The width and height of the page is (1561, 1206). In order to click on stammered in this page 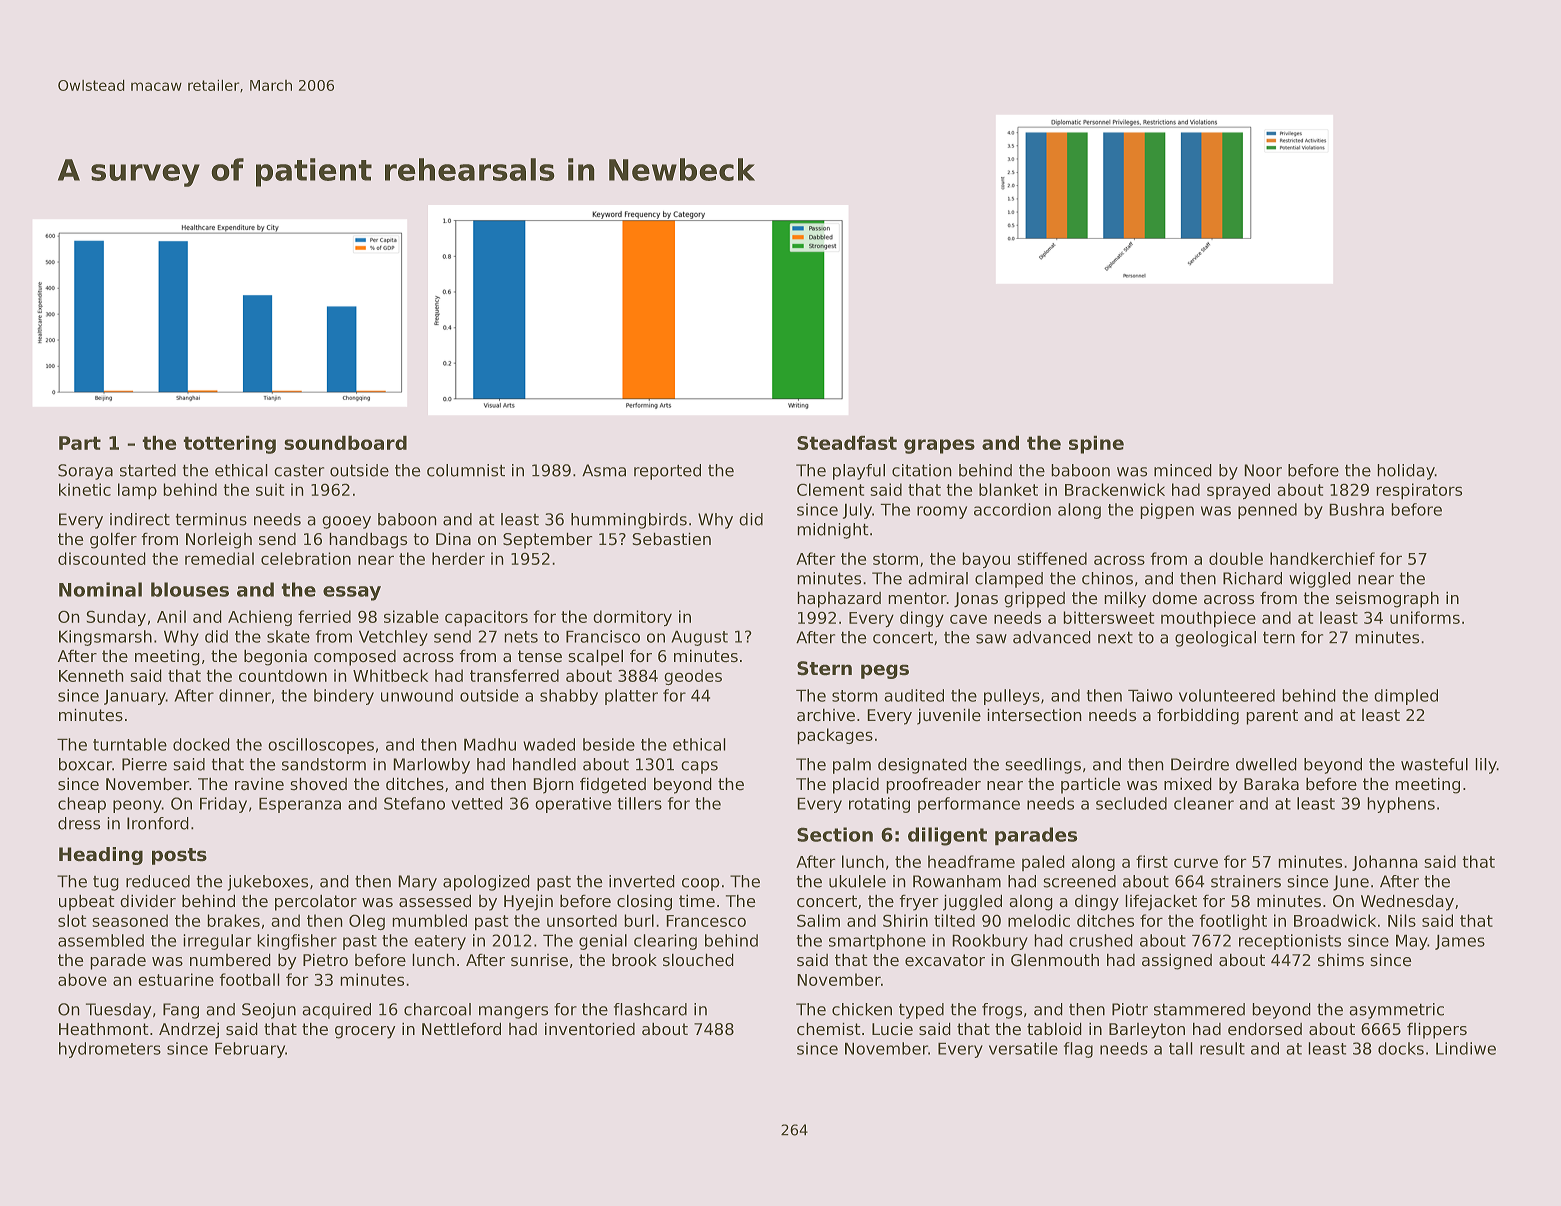, I will do `click(1199, 1009)`.
